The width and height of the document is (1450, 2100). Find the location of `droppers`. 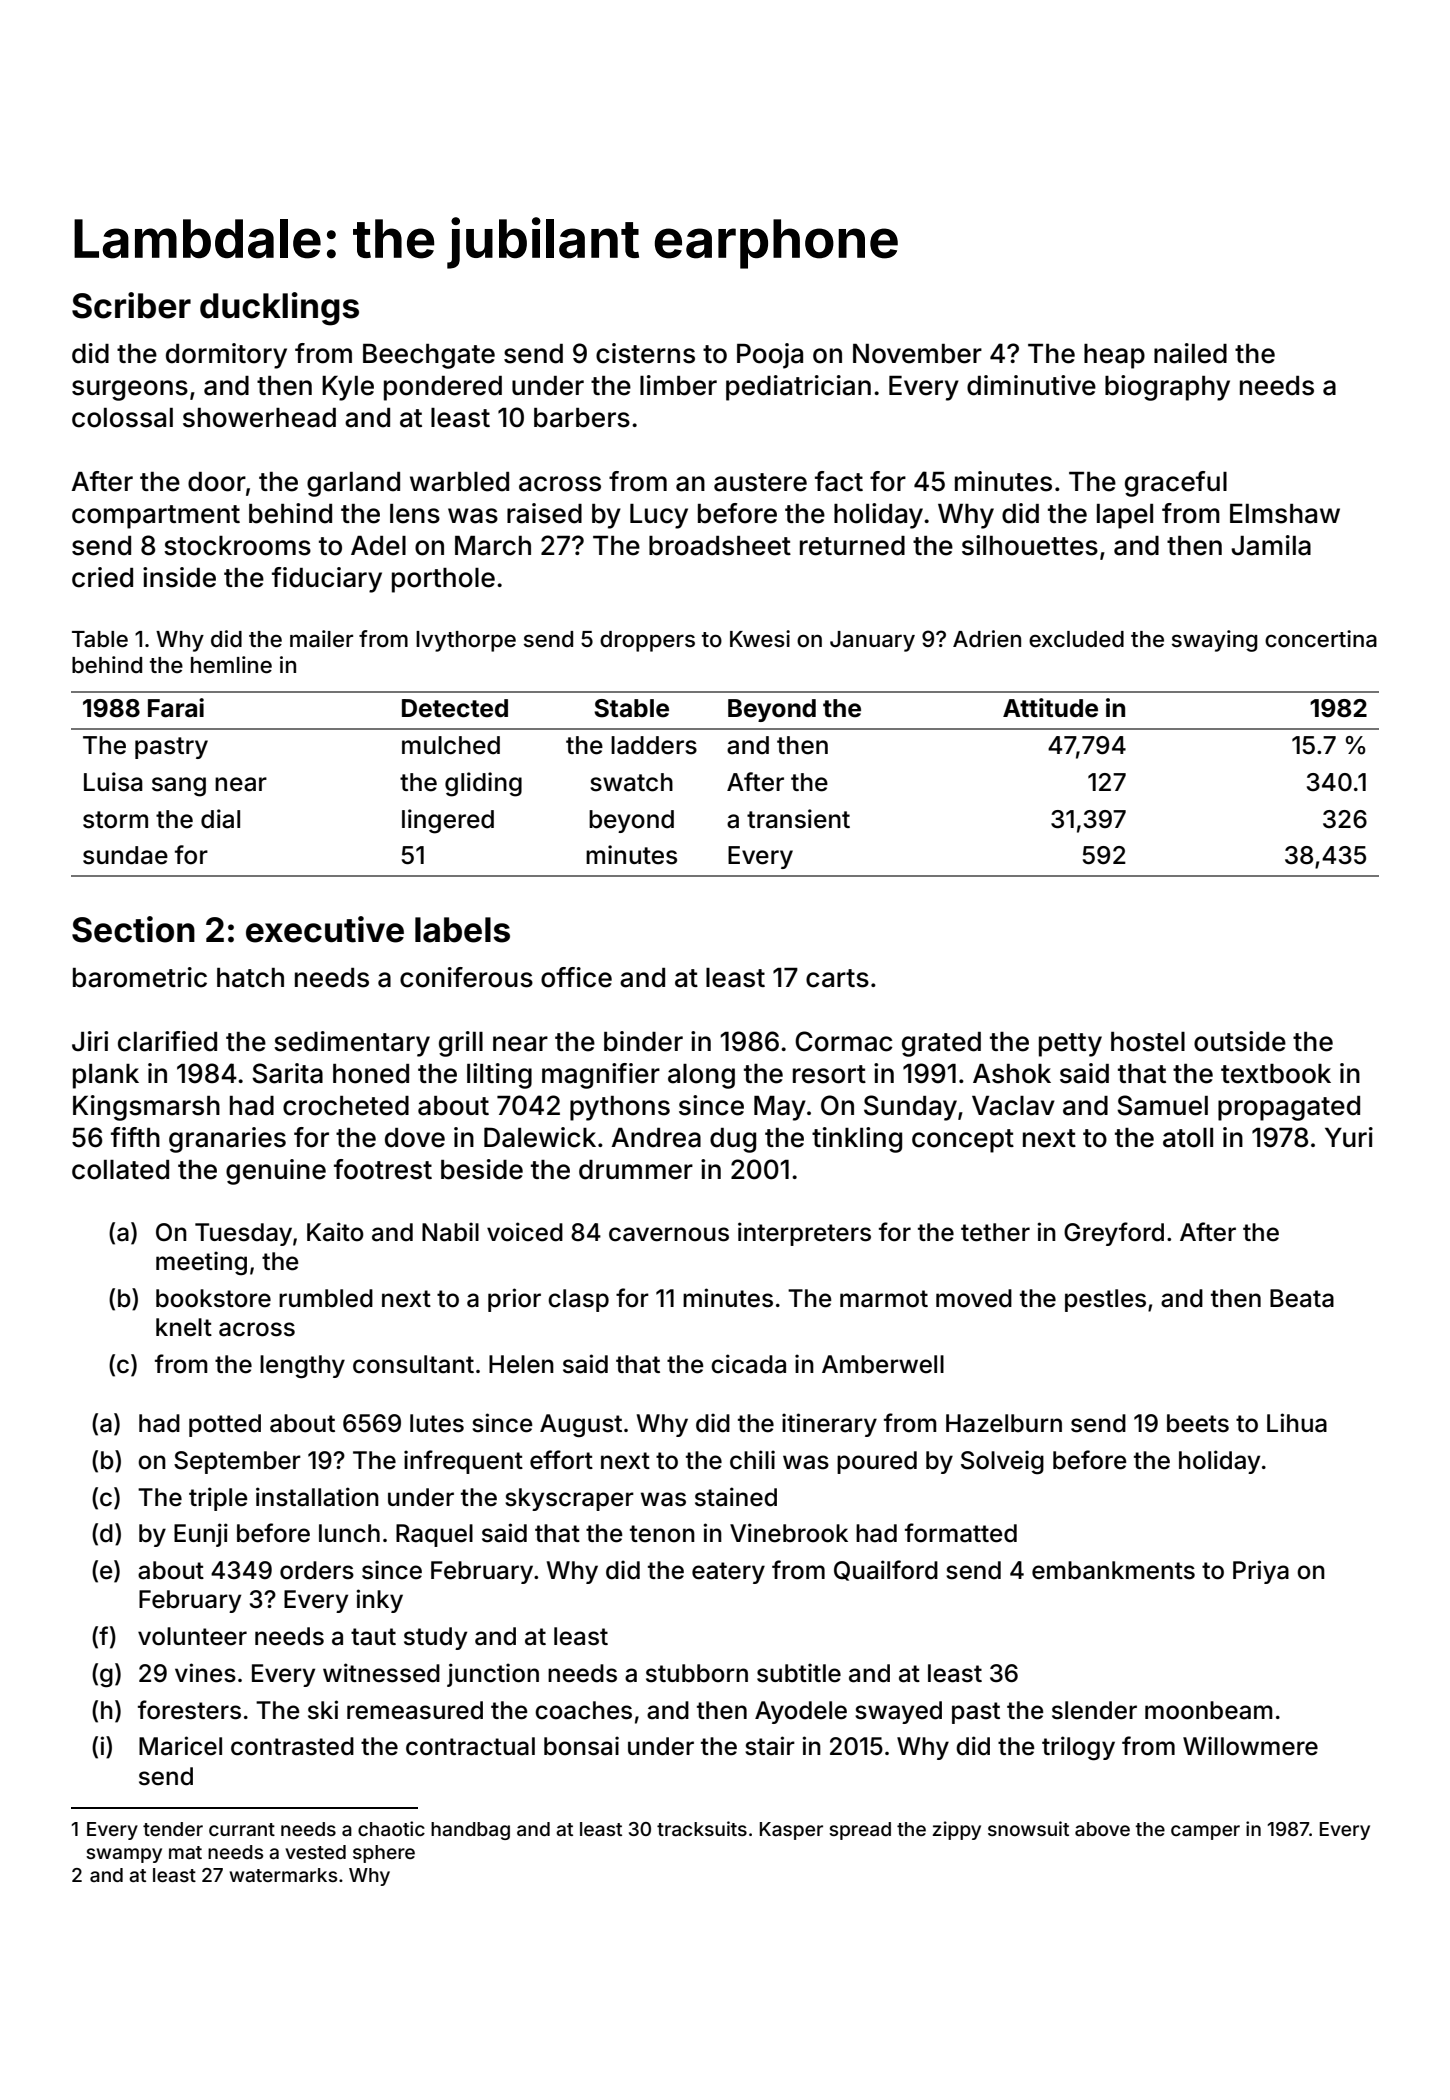

droppers is located at coordinates (647, 641).
